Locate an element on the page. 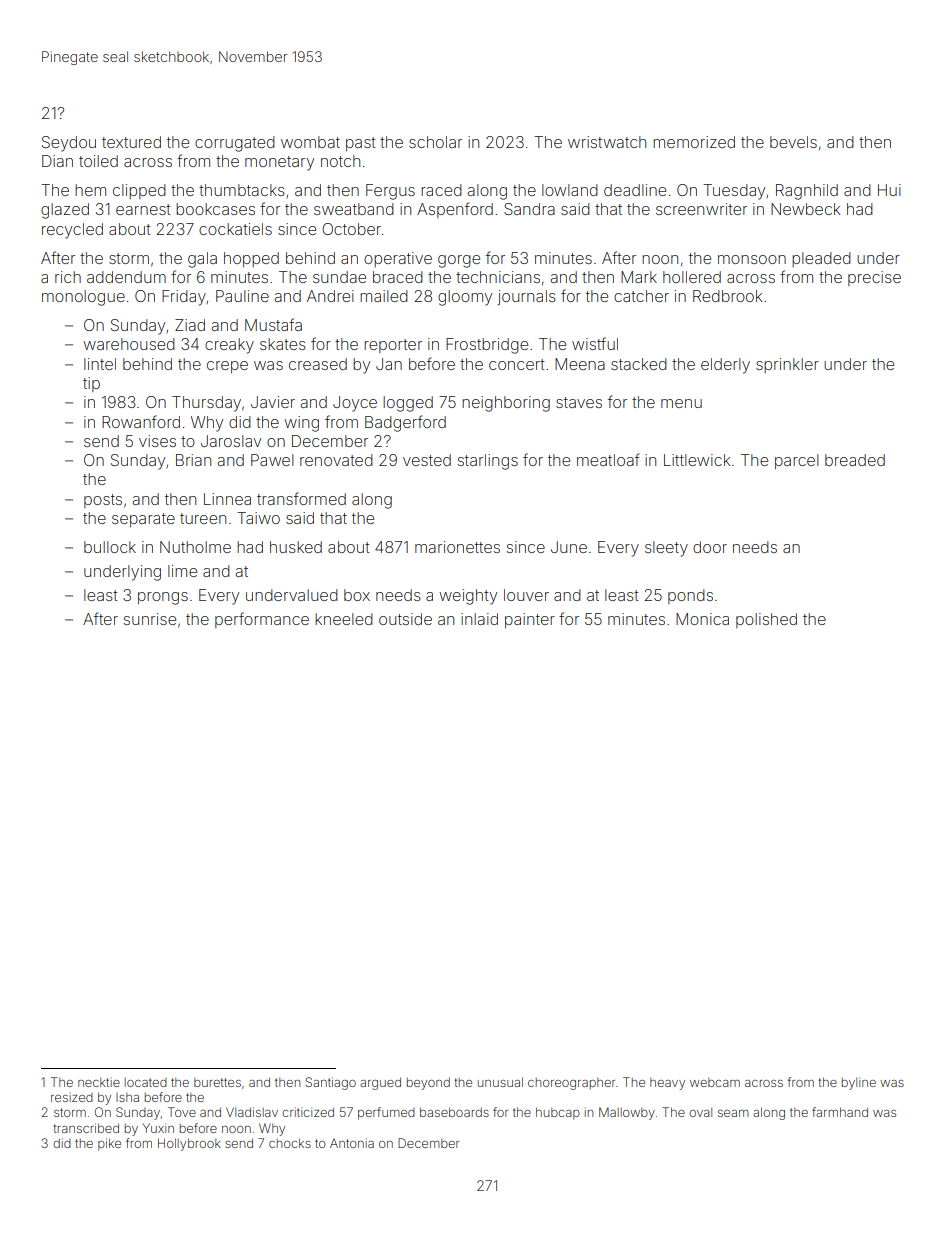 Image resolution: width=952 pixels, height=1233 pixels. sunrise is located at coordinates (150, 619).
